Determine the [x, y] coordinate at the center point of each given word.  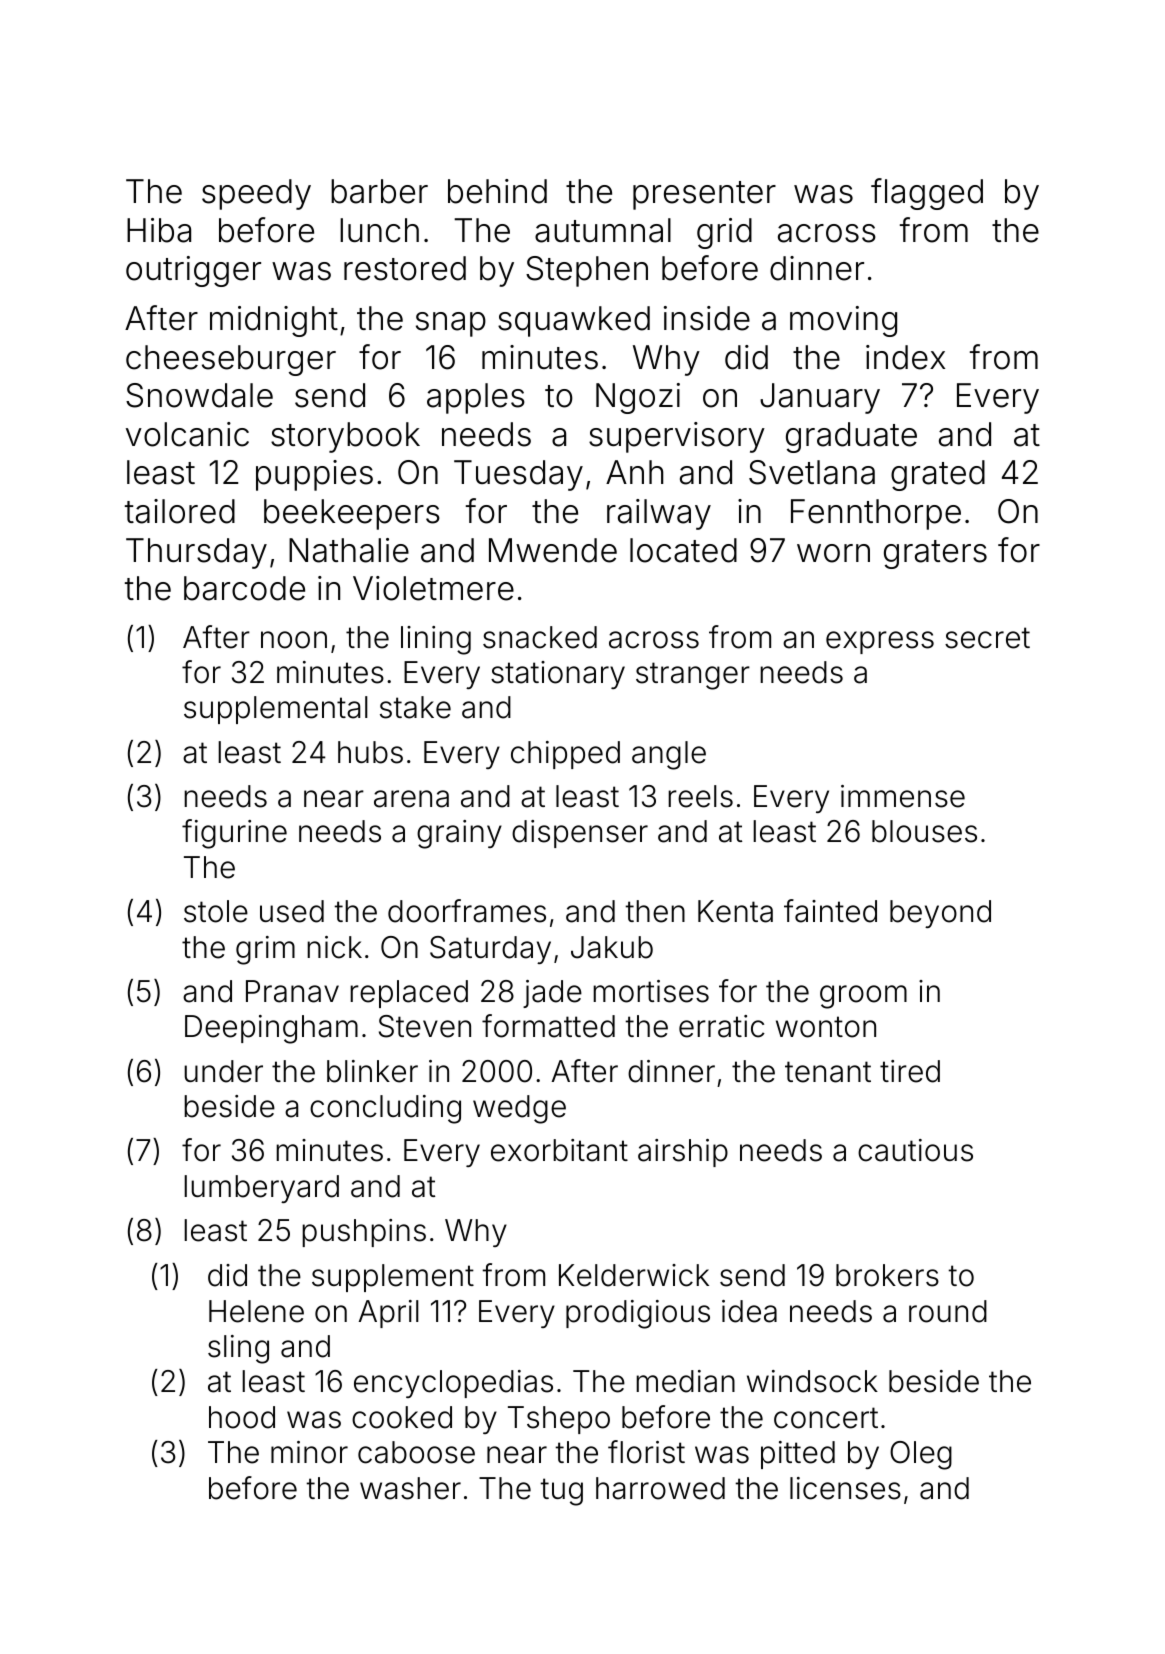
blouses [924, 831]
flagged [927, 194]
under [223, 1071]
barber [379, 191]
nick [334, 947]
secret [987, 638]
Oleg [921, 1455]
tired [910, 1071]
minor [309, 1452]
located [683, 550]
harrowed [660, 1488]
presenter [704, 195]
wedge [519, 1109]
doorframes [467, 911]
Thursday [196, 553]
